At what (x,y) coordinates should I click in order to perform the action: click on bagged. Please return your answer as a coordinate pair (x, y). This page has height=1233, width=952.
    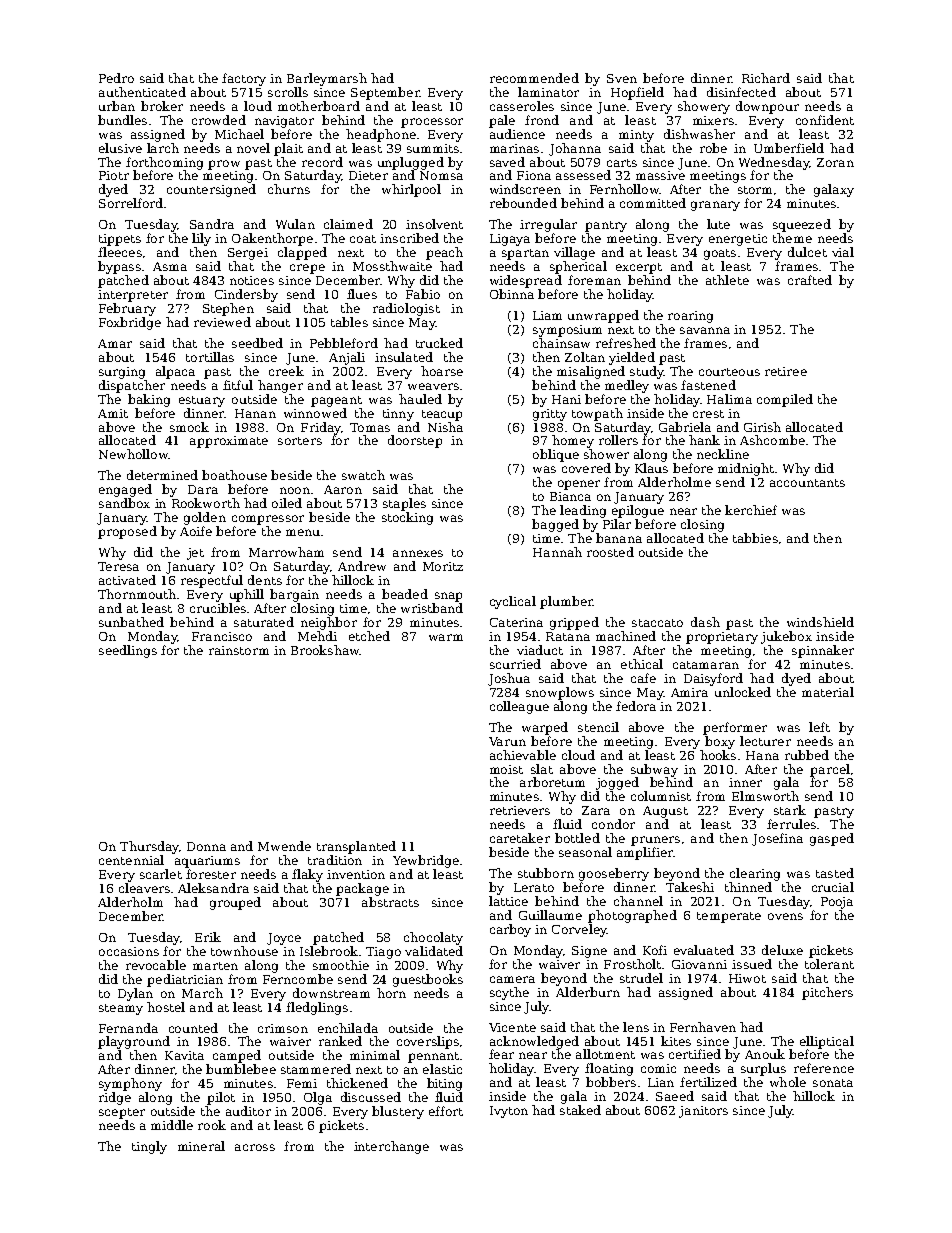
    Looking at the image, I should click on (555, 525).
